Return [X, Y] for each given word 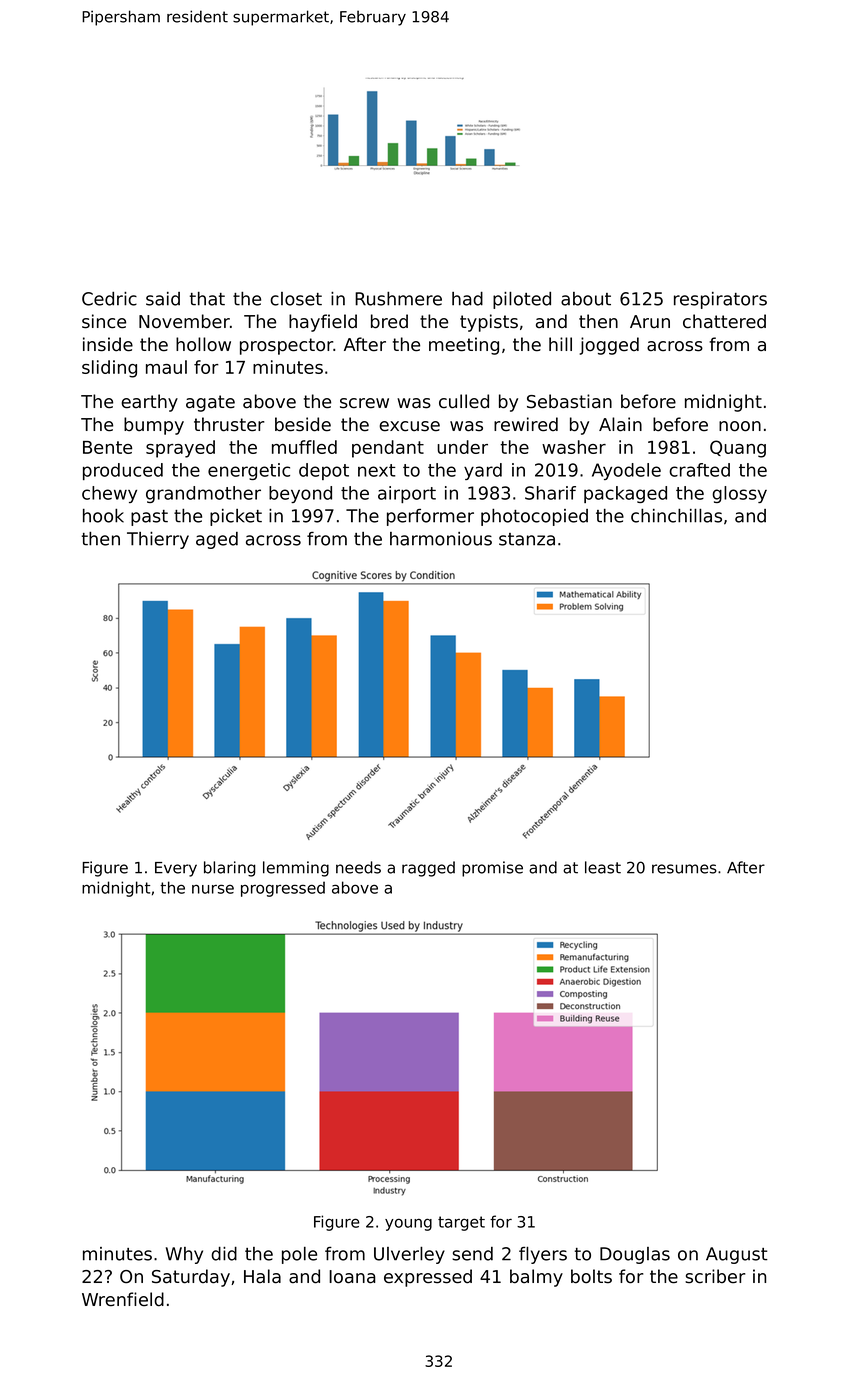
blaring [230, 869]
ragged [428, 869]
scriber [715, 1276]
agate [210, 403]
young [408, 1224]
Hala [262, 1276]
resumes [684, 869]
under [462, 447]
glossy [739, 494]
